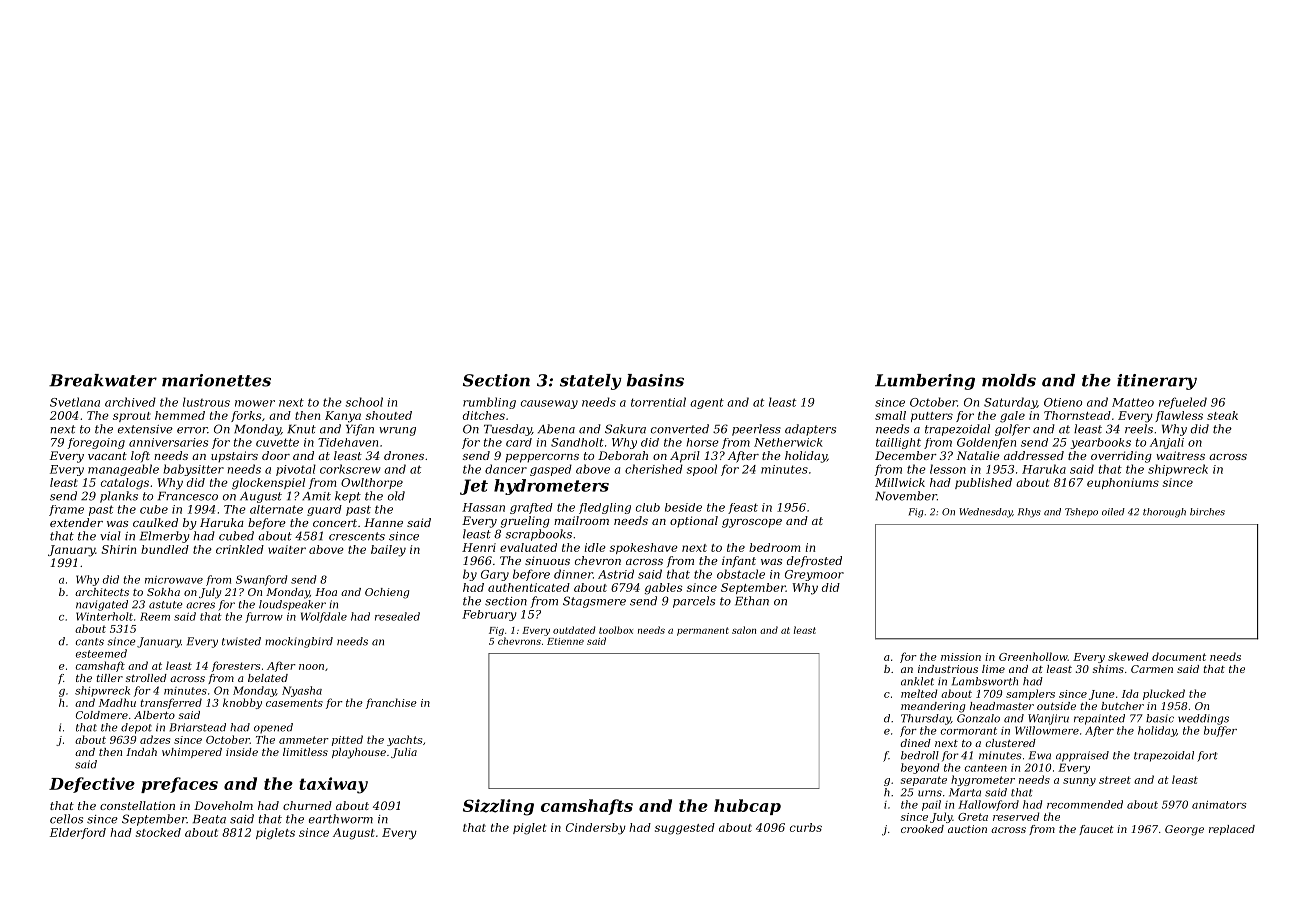 The width and height of the screenshot is (1308, 924). Describe the element at coordinates (103, 380) in the screenshot. I see `Breakwater` at that location.
